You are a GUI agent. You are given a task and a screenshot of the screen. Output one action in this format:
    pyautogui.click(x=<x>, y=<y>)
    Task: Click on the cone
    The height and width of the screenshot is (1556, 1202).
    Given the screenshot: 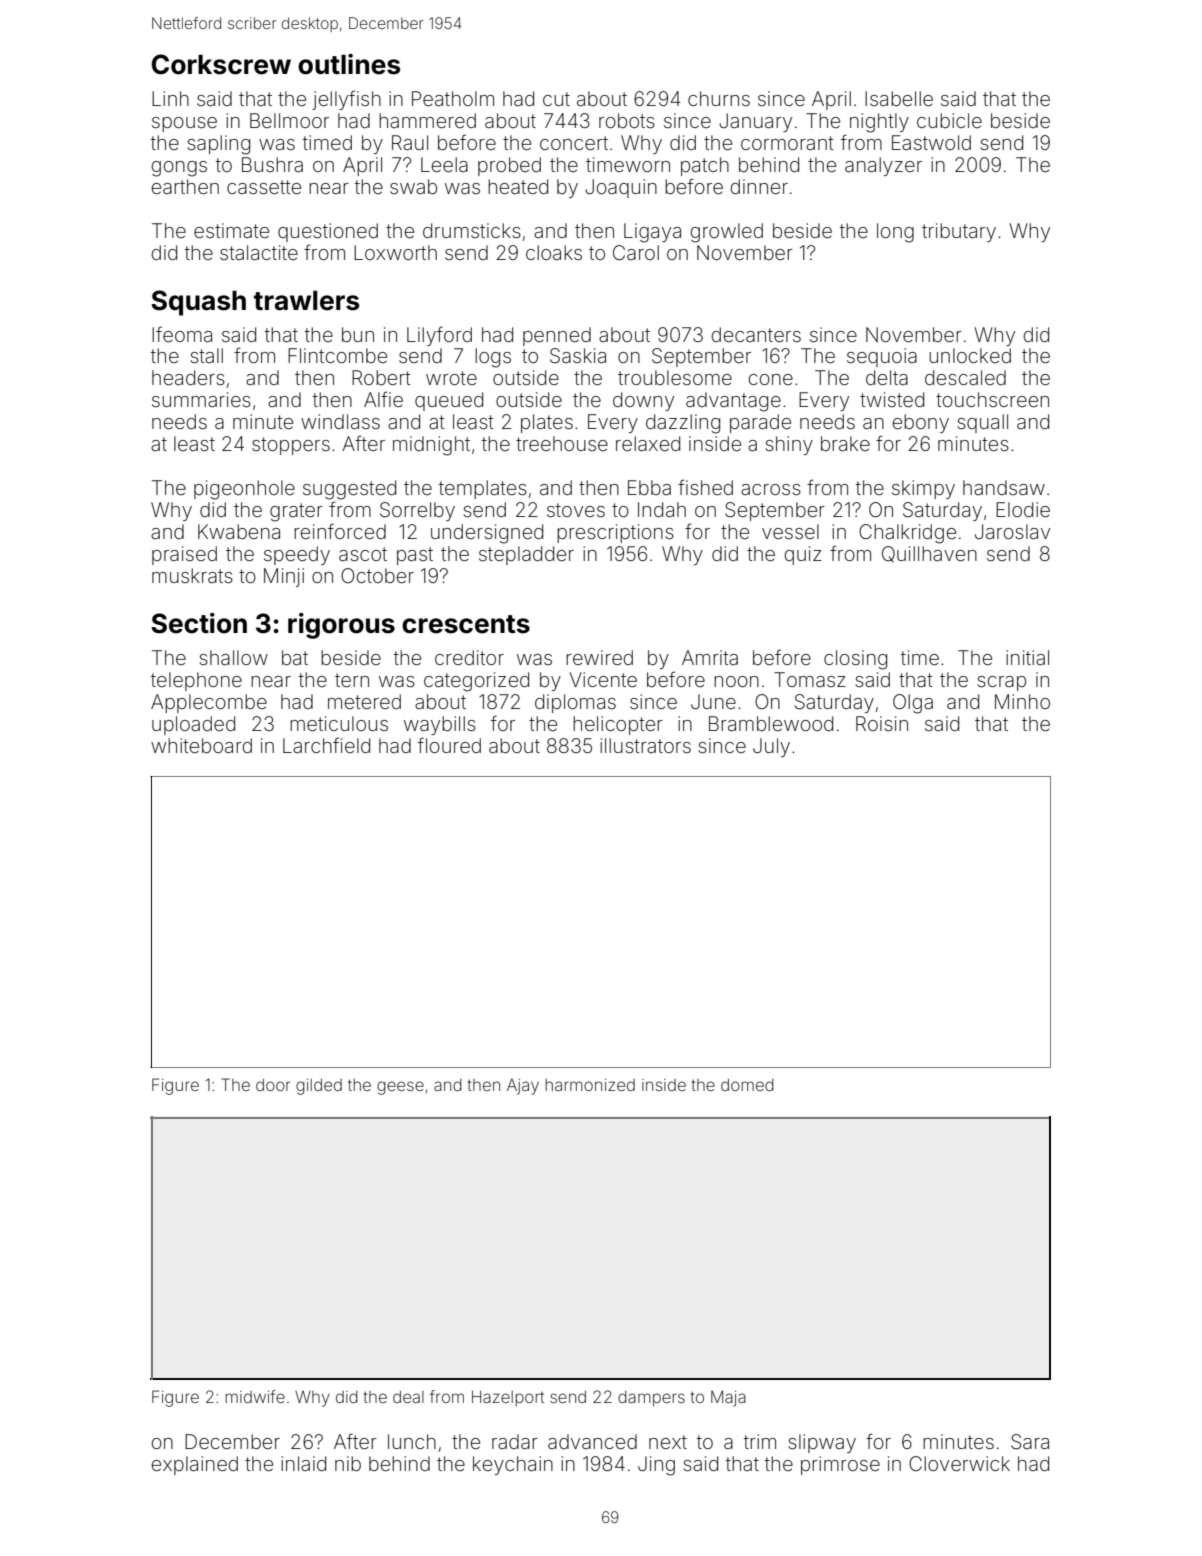 What is the action you would take?
    pyautogui.click(x=771, y=379)
